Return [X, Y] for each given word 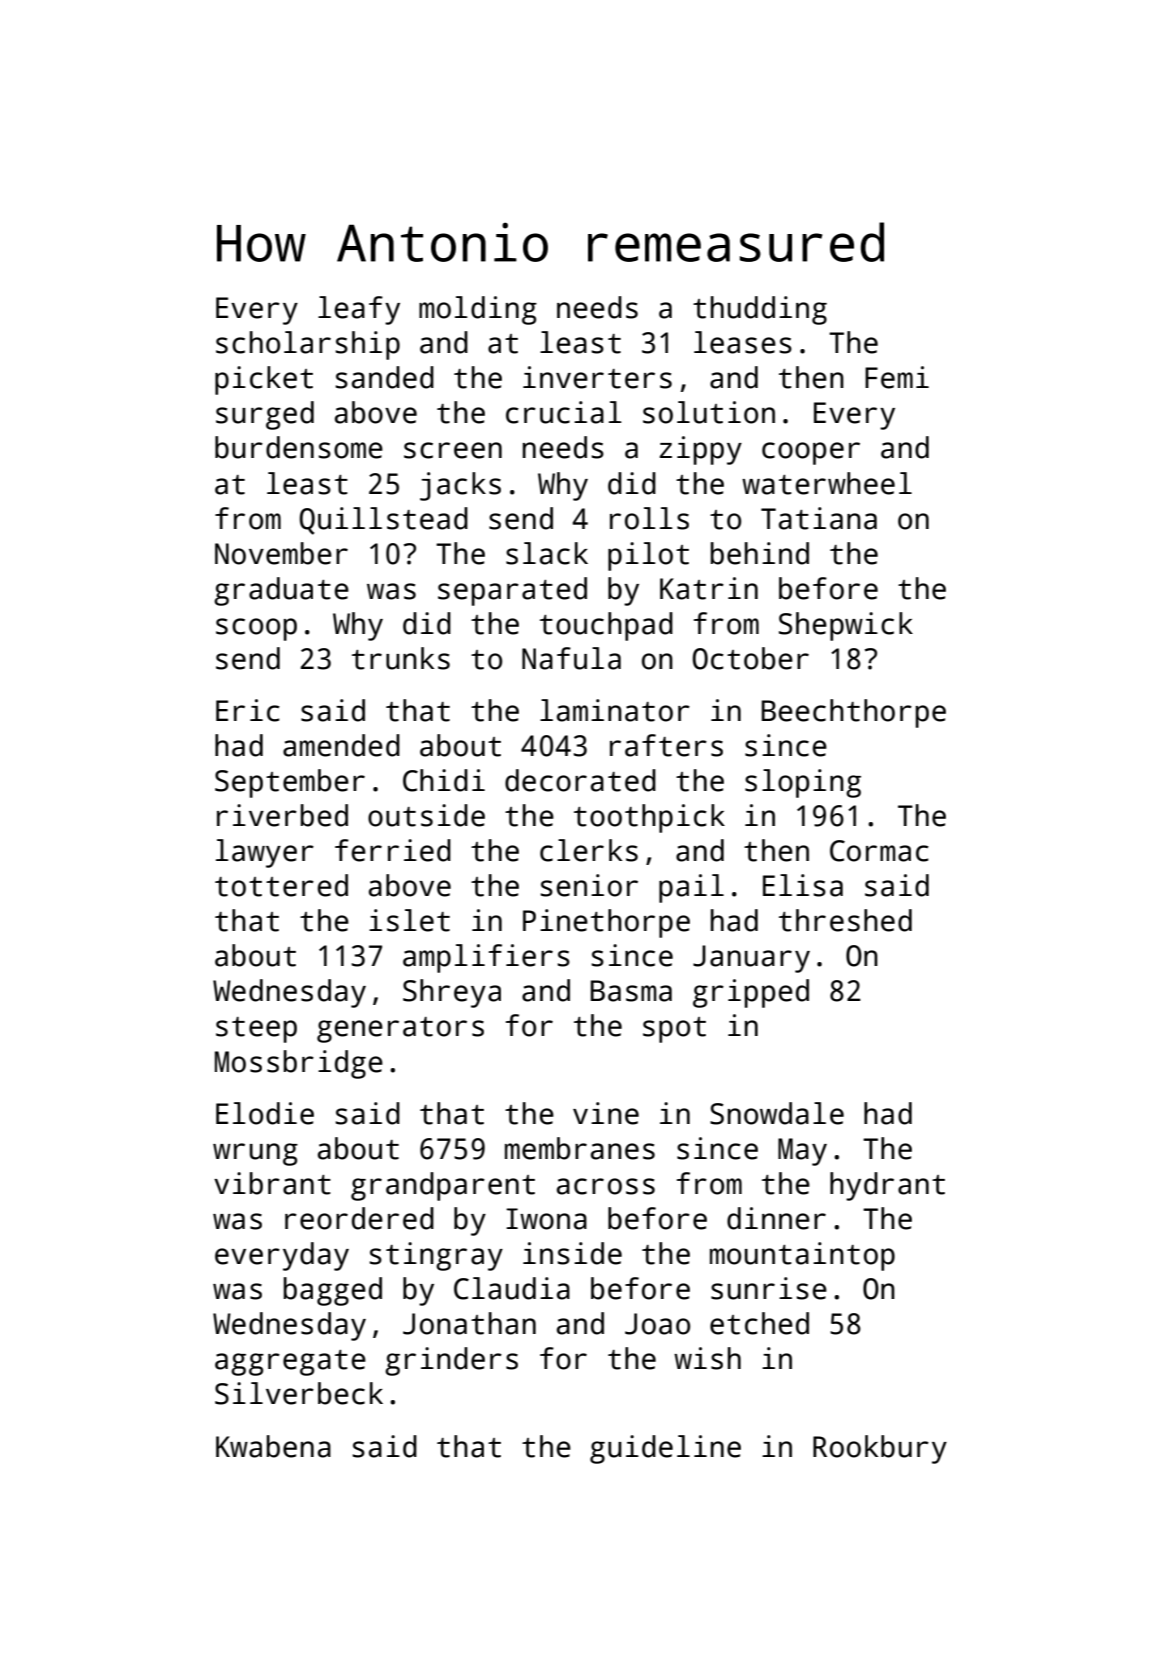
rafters [666, 745]
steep [256, 1030]
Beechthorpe [854, 713]
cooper [811, 453]
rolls [649, 518]
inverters [597, 377]
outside [426, 815]
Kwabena [273, 1446]
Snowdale [777, 1113]
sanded [384, 377]
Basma [631, 991]
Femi [897, 377]
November [281, 553]
